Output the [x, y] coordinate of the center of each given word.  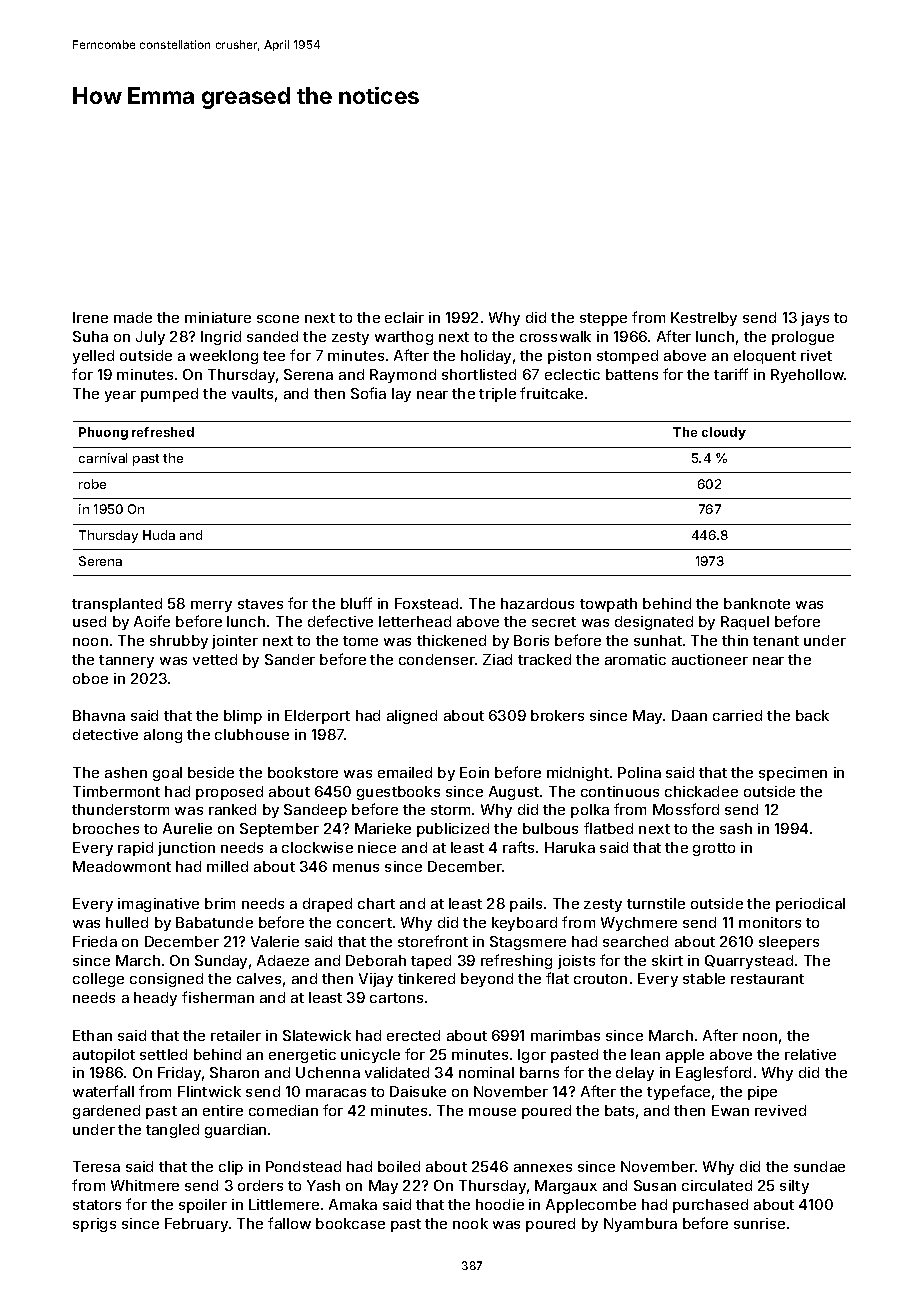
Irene [90, 317]
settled [163, 1054]
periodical [810, 905]
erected [413, 1035]
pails [526, 905]
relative [810, 1054]
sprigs [94, 1225]
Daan [689, 715]
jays [815, 319]
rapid [135, 849]
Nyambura [640, 1225]
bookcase [350, 1223]
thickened [451, 640]
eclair [404, 317]
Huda [159, 535]
